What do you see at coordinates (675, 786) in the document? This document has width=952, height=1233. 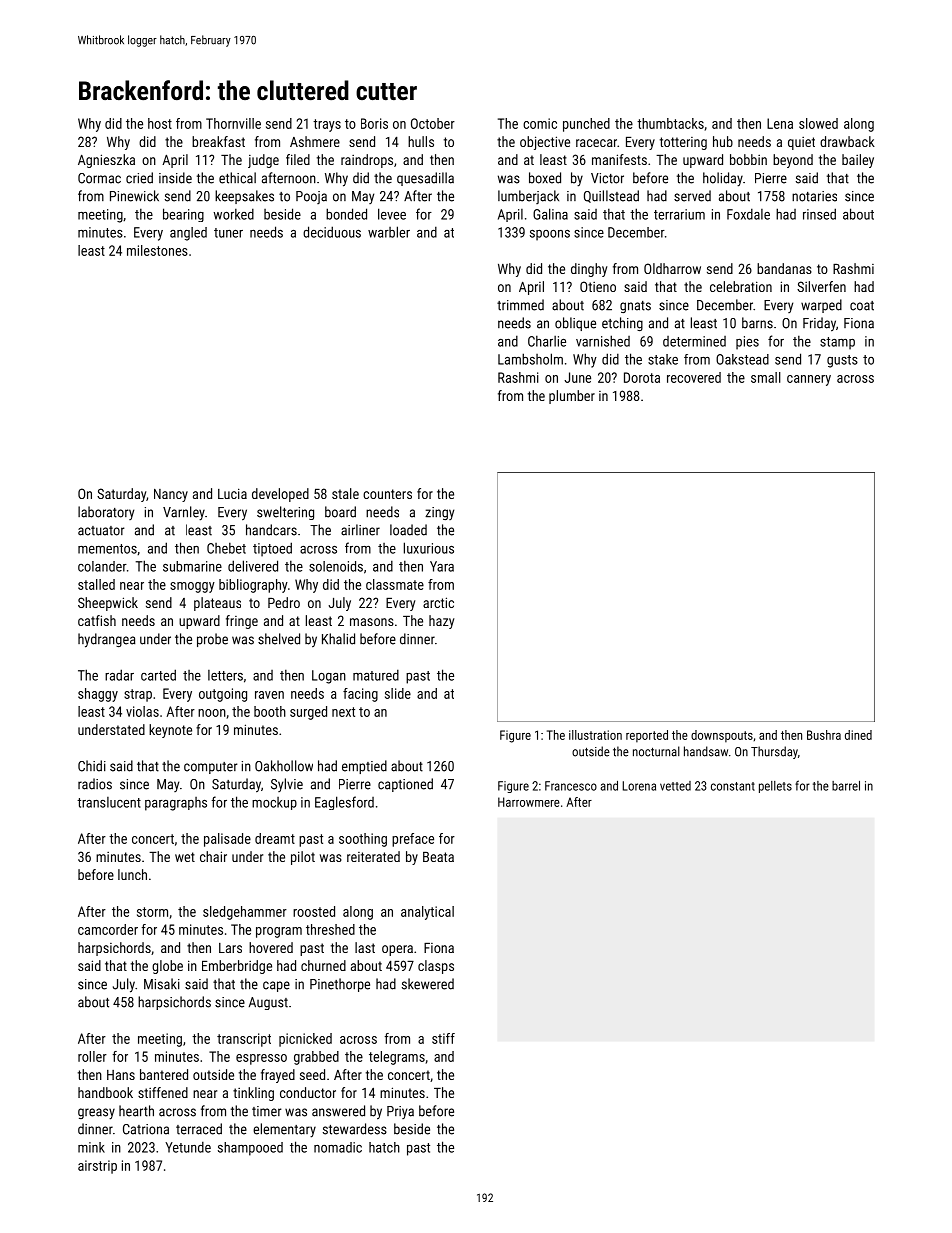 I see `vetted` at bounding box center [675, 786].
